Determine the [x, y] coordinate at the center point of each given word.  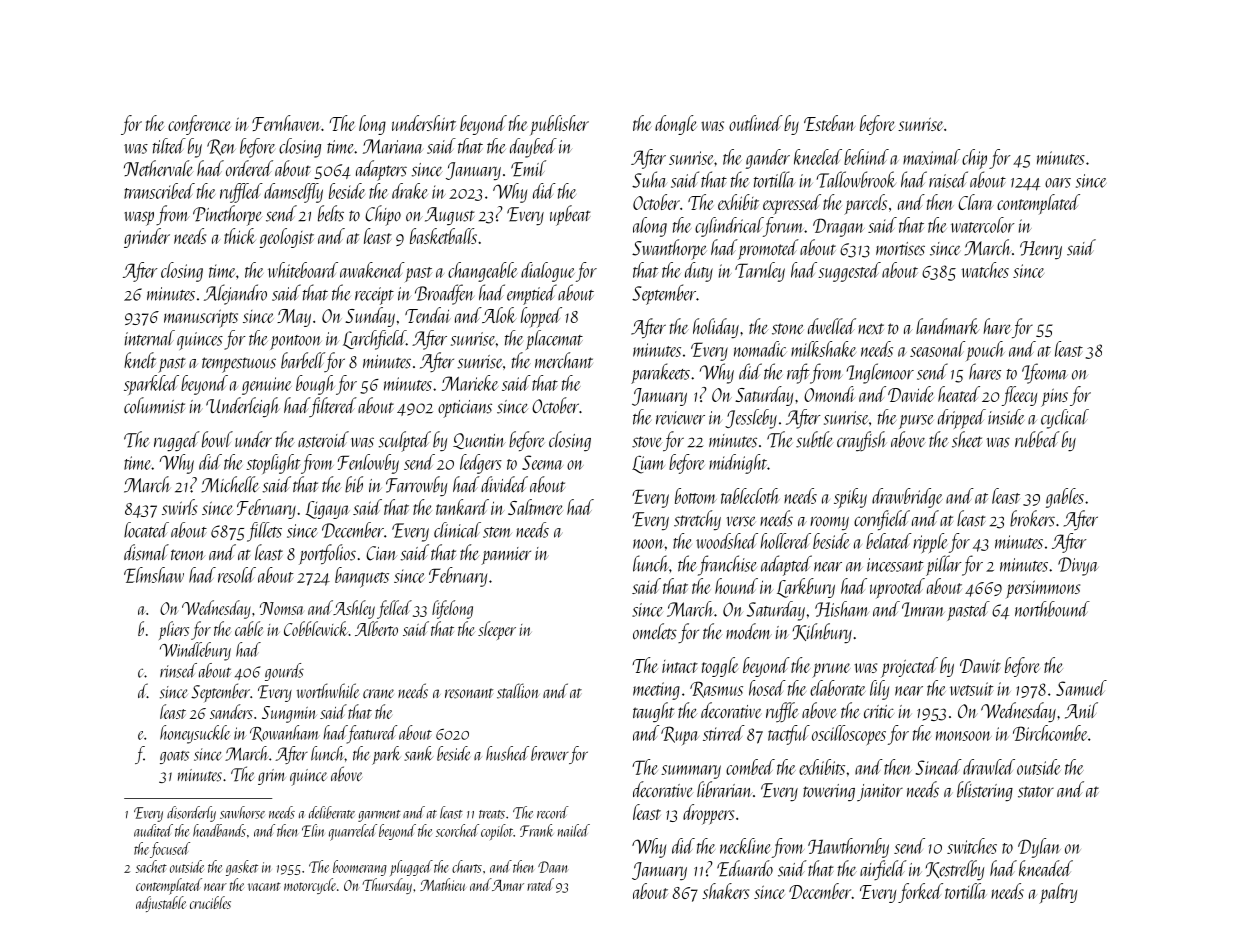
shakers [725, 891]
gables [1065, 498]
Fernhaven [286, 123]
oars [1058, 183]
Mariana [393, 146]
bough [315, 385]
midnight [738, 464]
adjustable [161, 904]
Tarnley [760, 272]
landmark [948, 326]
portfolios [327, 554]
